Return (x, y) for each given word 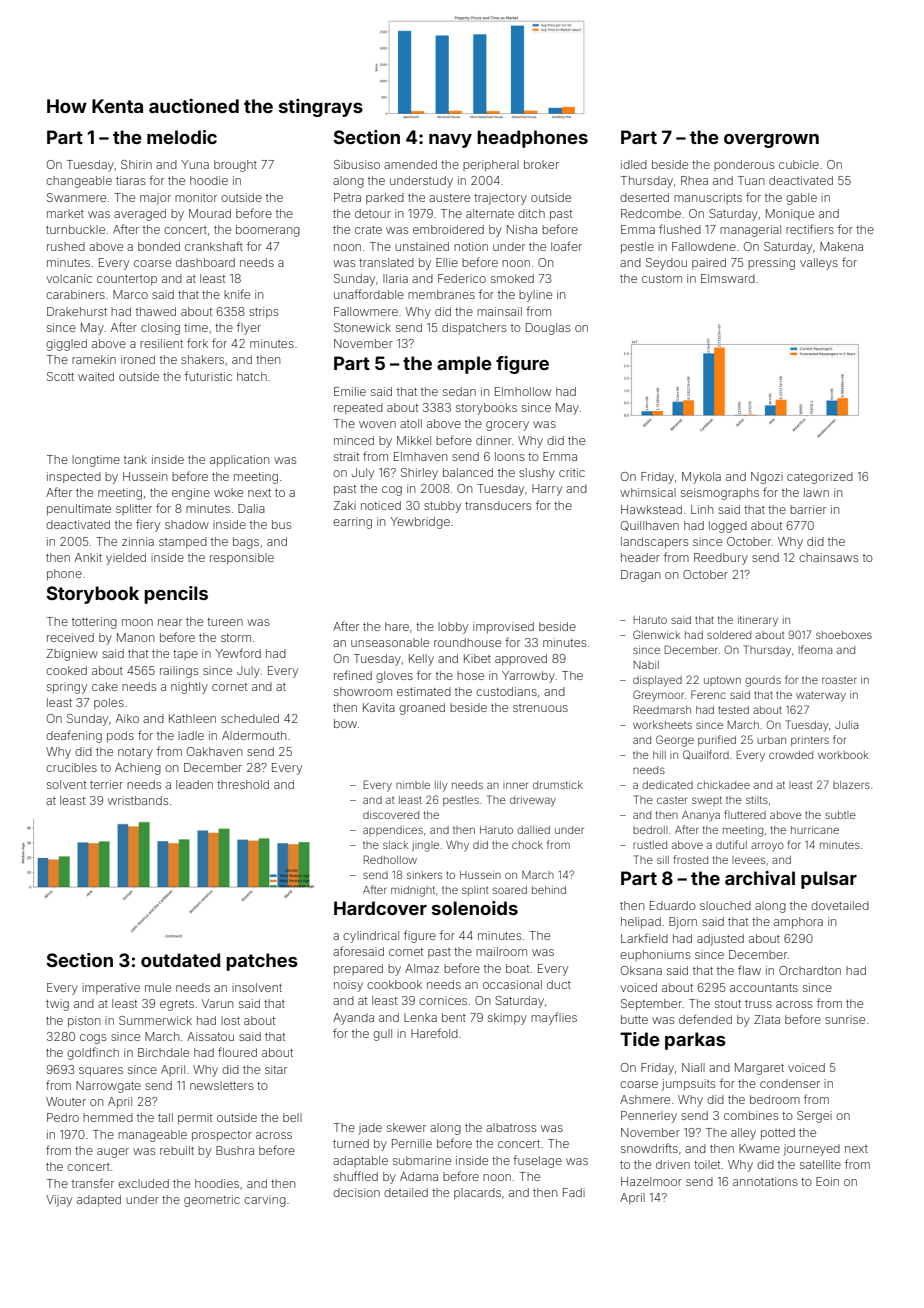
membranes (441, 294)
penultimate (79, 510)
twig (57, 1005)
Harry (547, 490)
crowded (791, 755)
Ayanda (353, 1019)
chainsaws (828, 557)
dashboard (205, 262)
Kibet (477, 658)
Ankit (88, 557)
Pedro (63, 1117)
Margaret (759, 1069)
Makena (841, 246)
